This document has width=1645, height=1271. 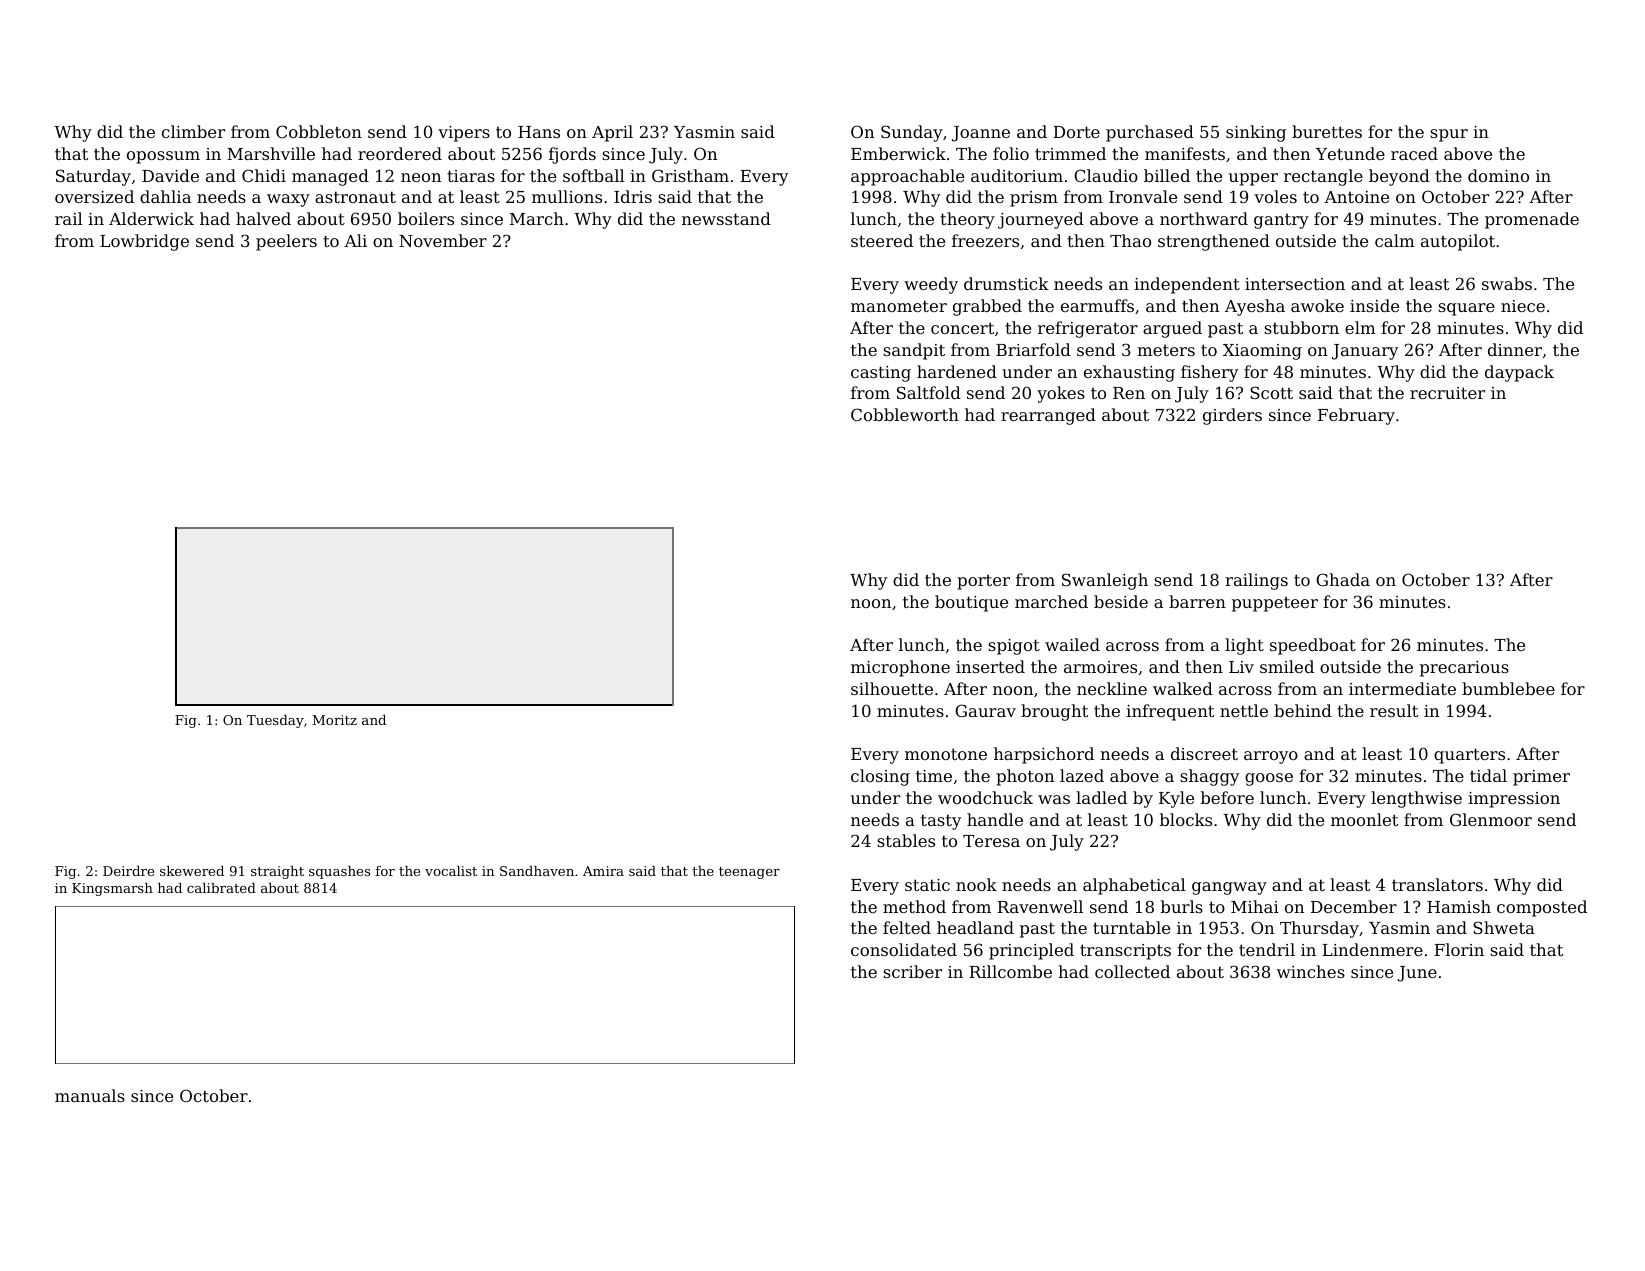 I want to click on squashes, so click(x=339, y=872).
